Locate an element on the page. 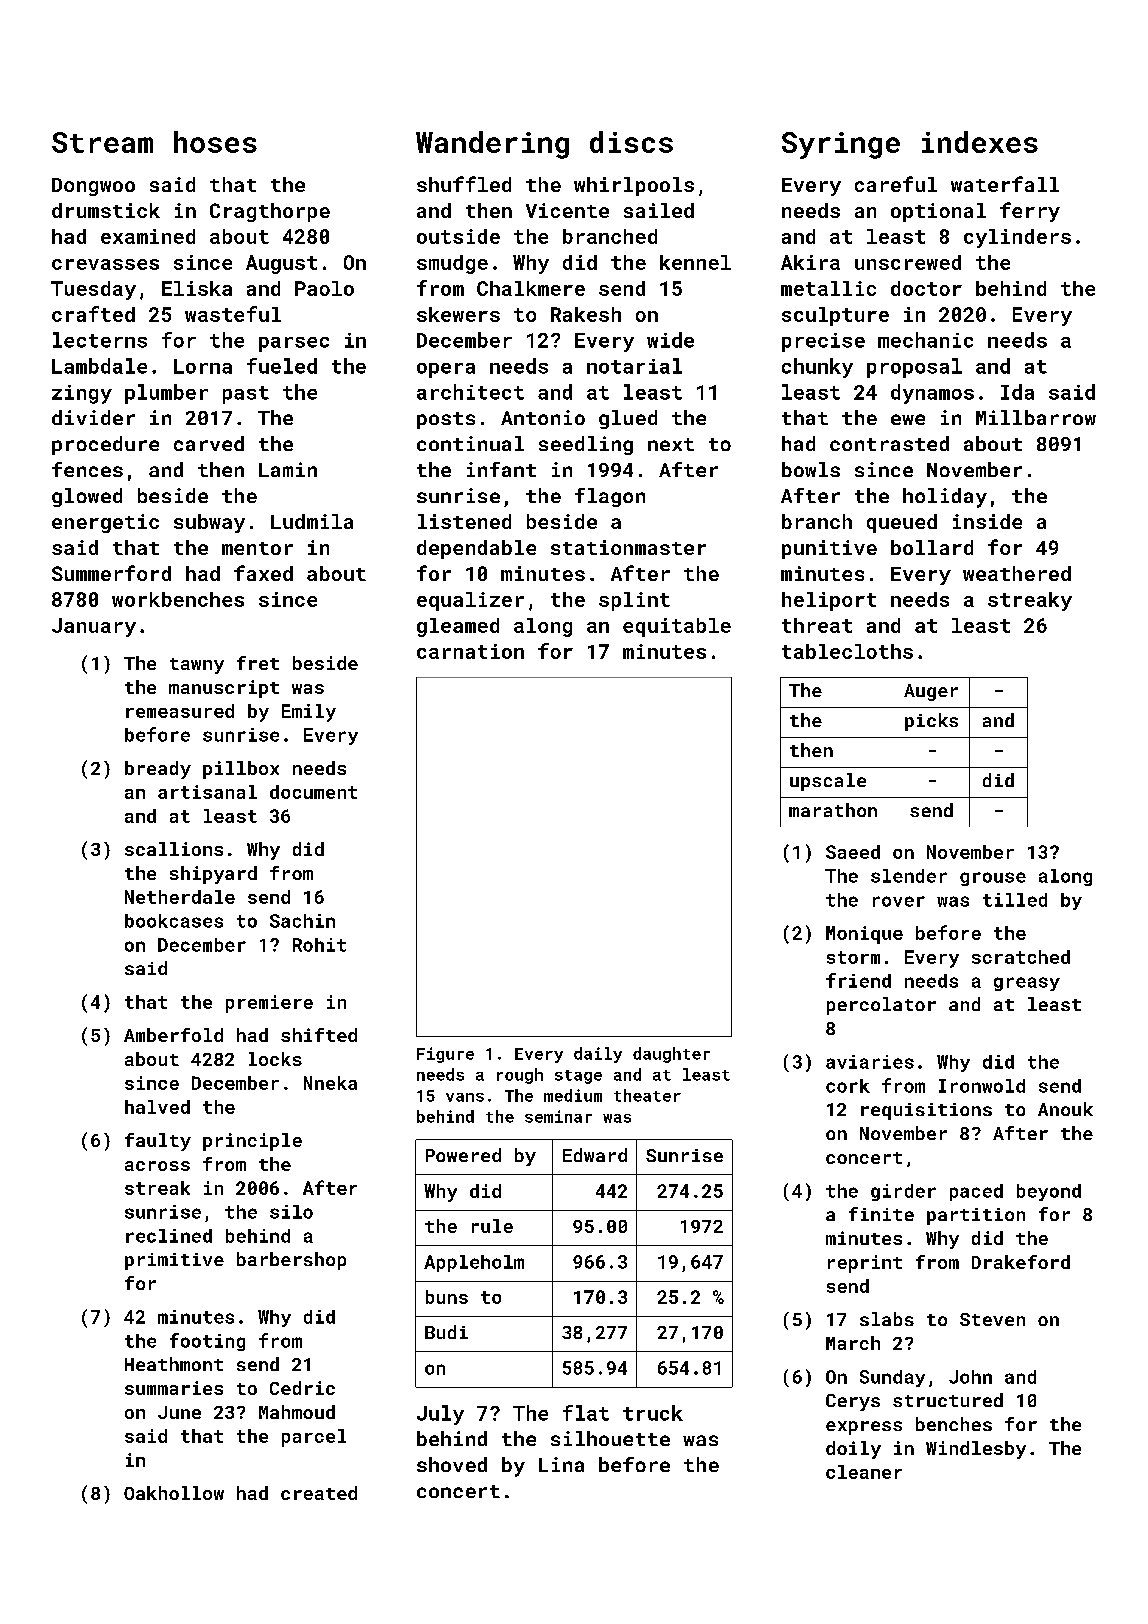 The height and width of the image is (1624, 1148). hoses is located at coordinates (215, 142).
